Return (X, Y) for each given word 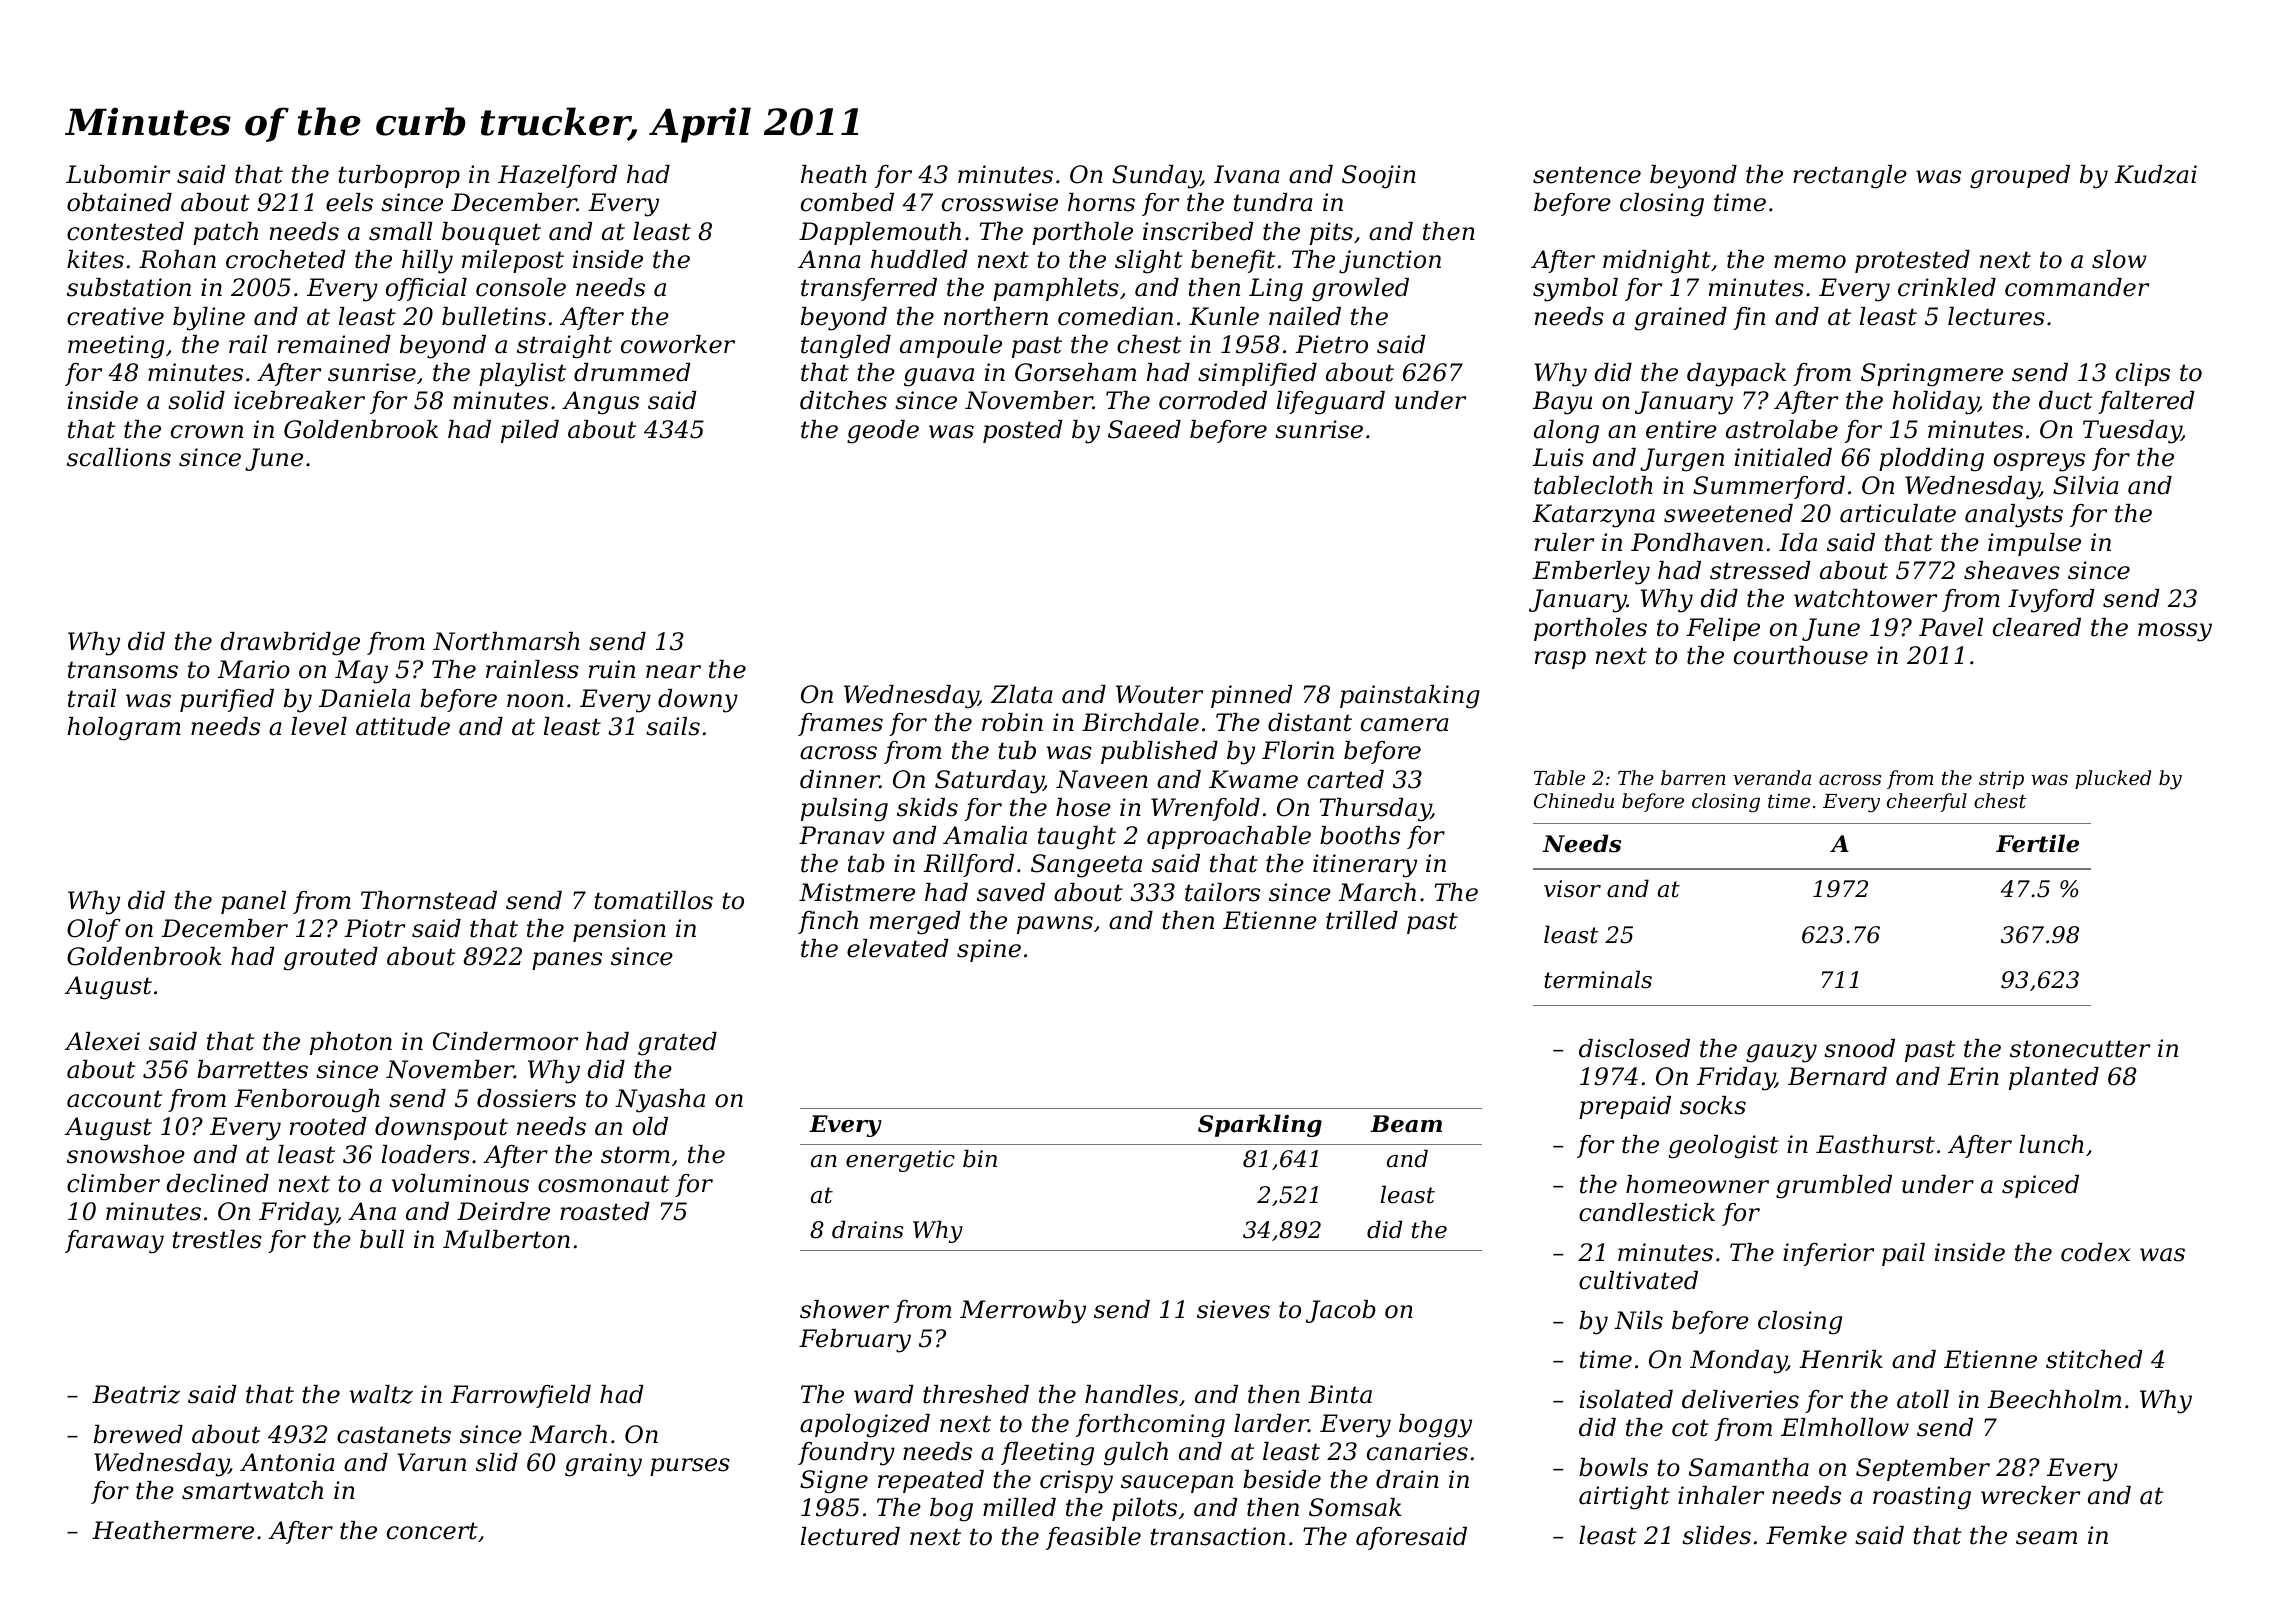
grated (677, 1044)
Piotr (374, 928)
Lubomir (118, 174)
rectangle (1850, 177)
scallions (119, 457)
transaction (1217, 1536)
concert (432, 1531)
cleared (2037, 627)
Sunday (1156, 177)
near (673, 672)
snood (1859, 1048)
